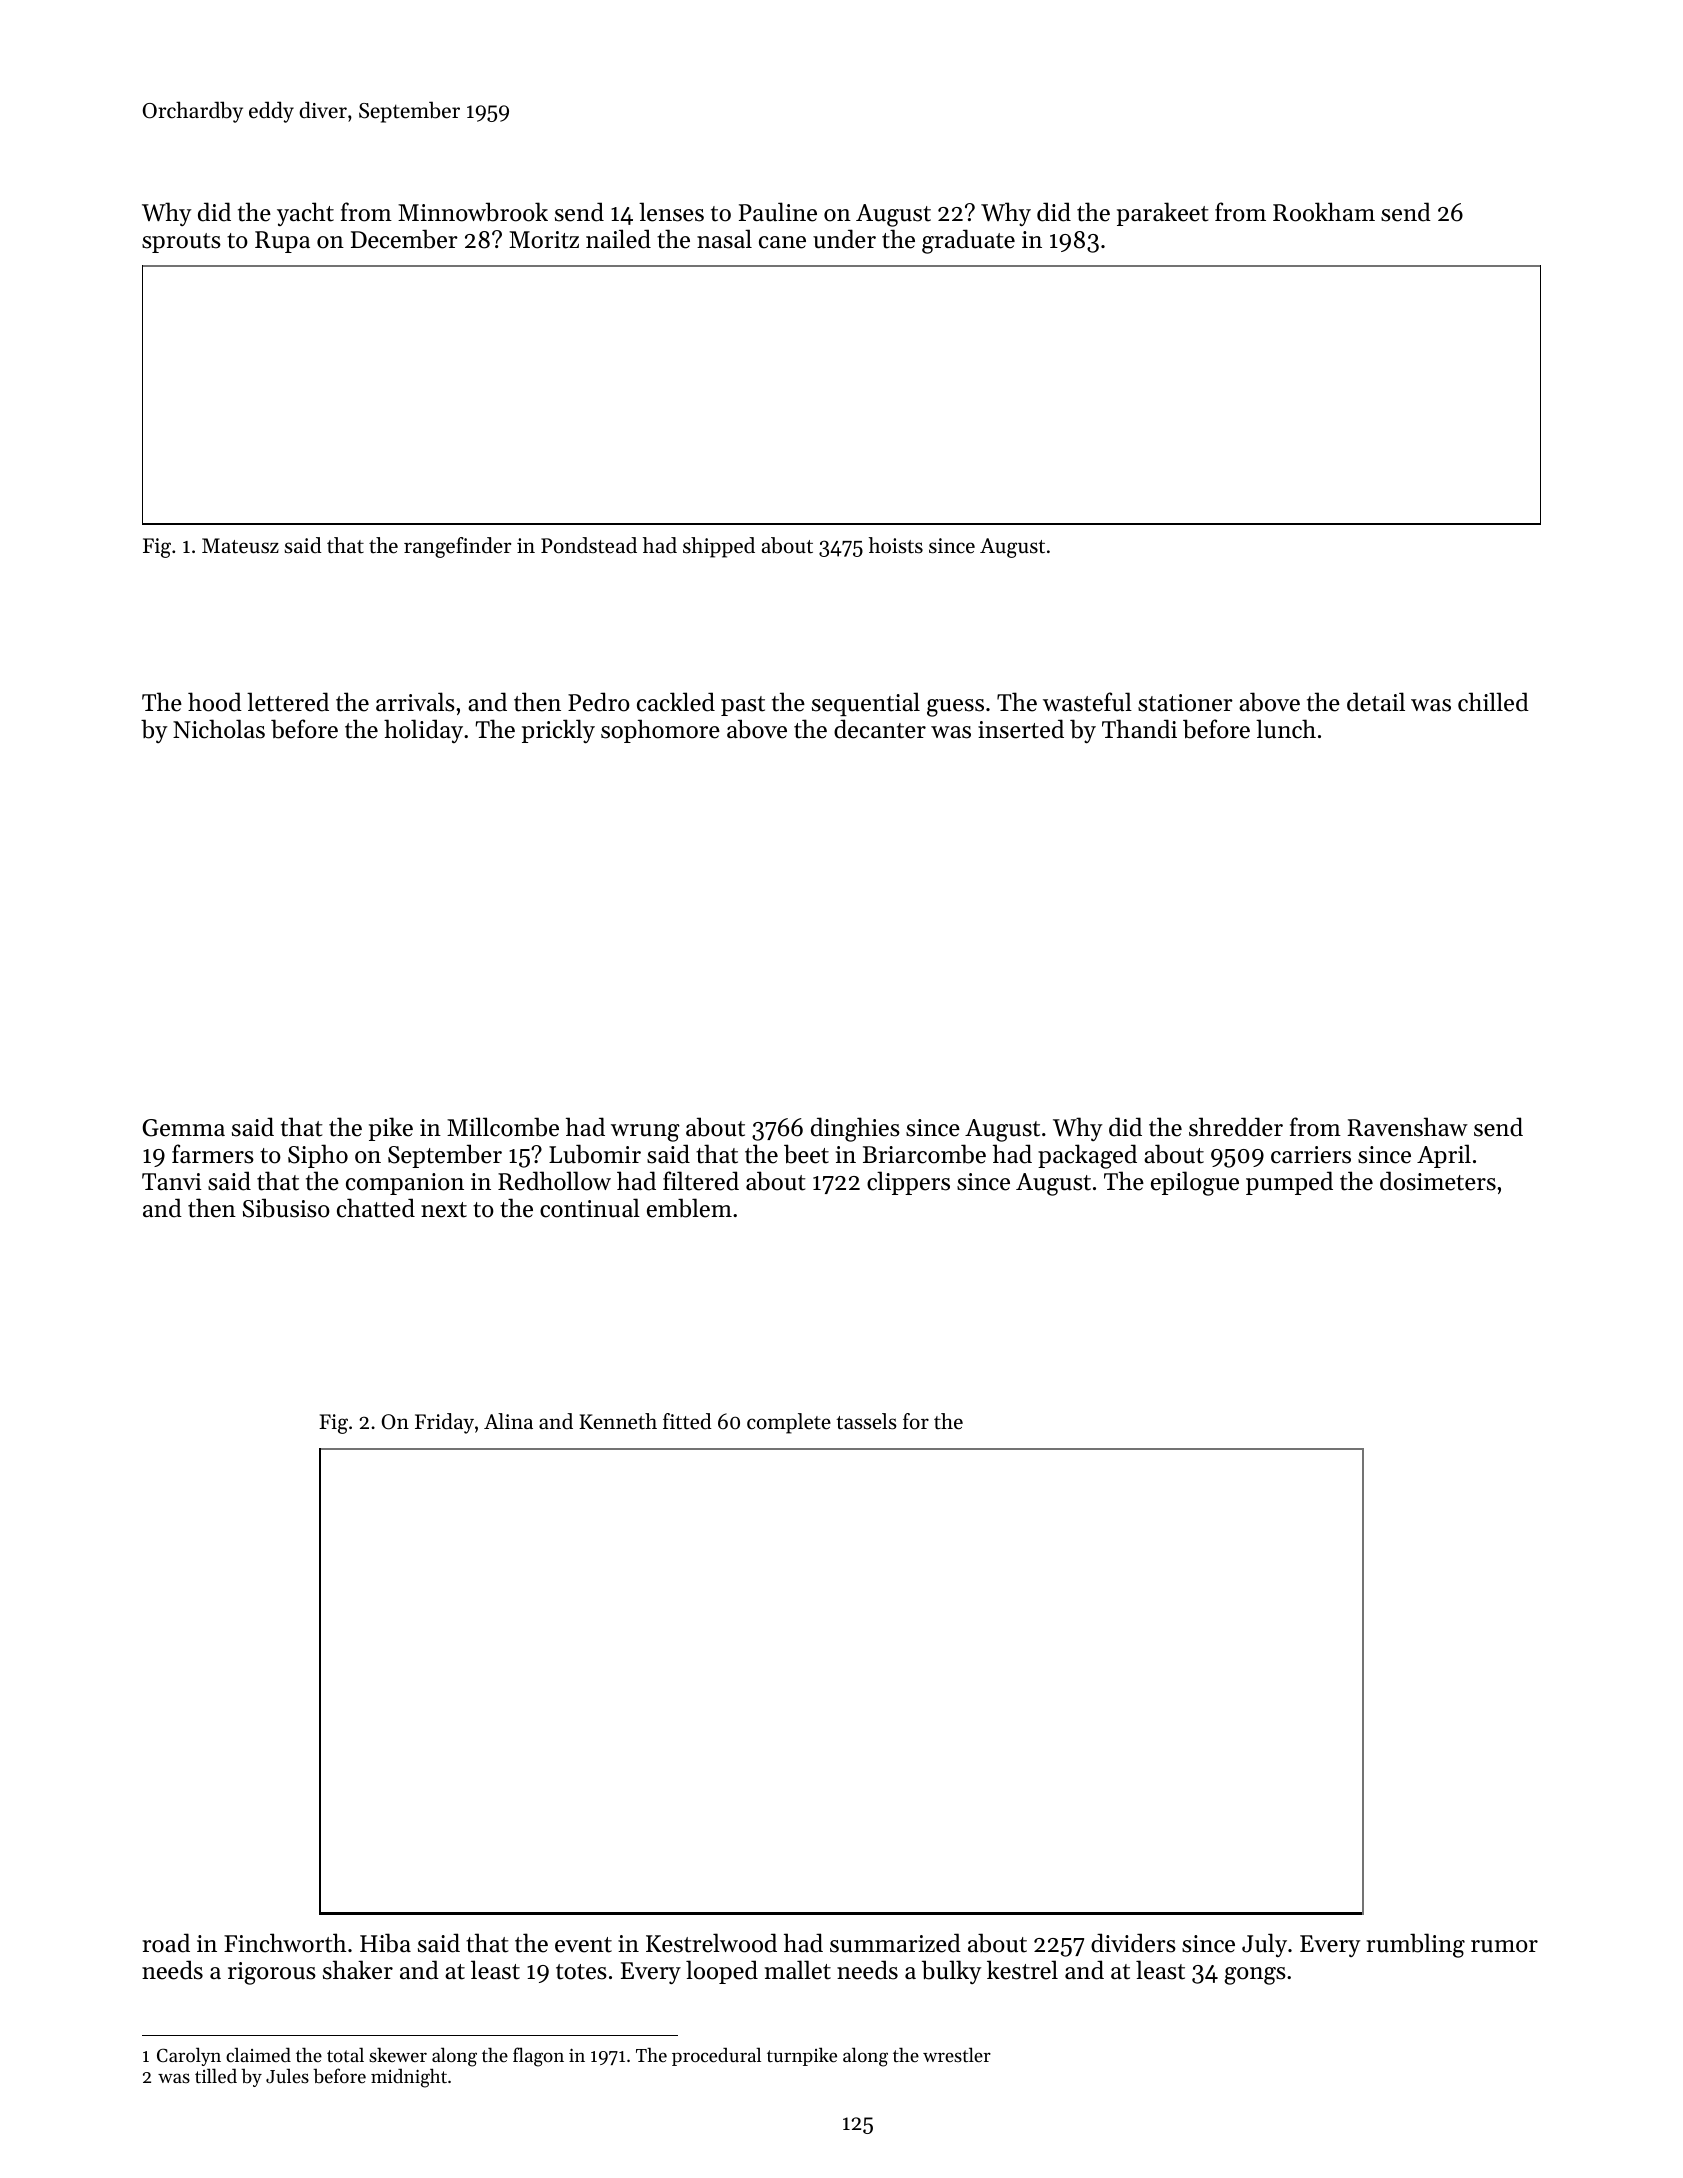 This page has height=2178, width=1683. What do you see at coordinates (866, 1421) in the page?
I see `tassels` at bounding box center [866, 1421].
